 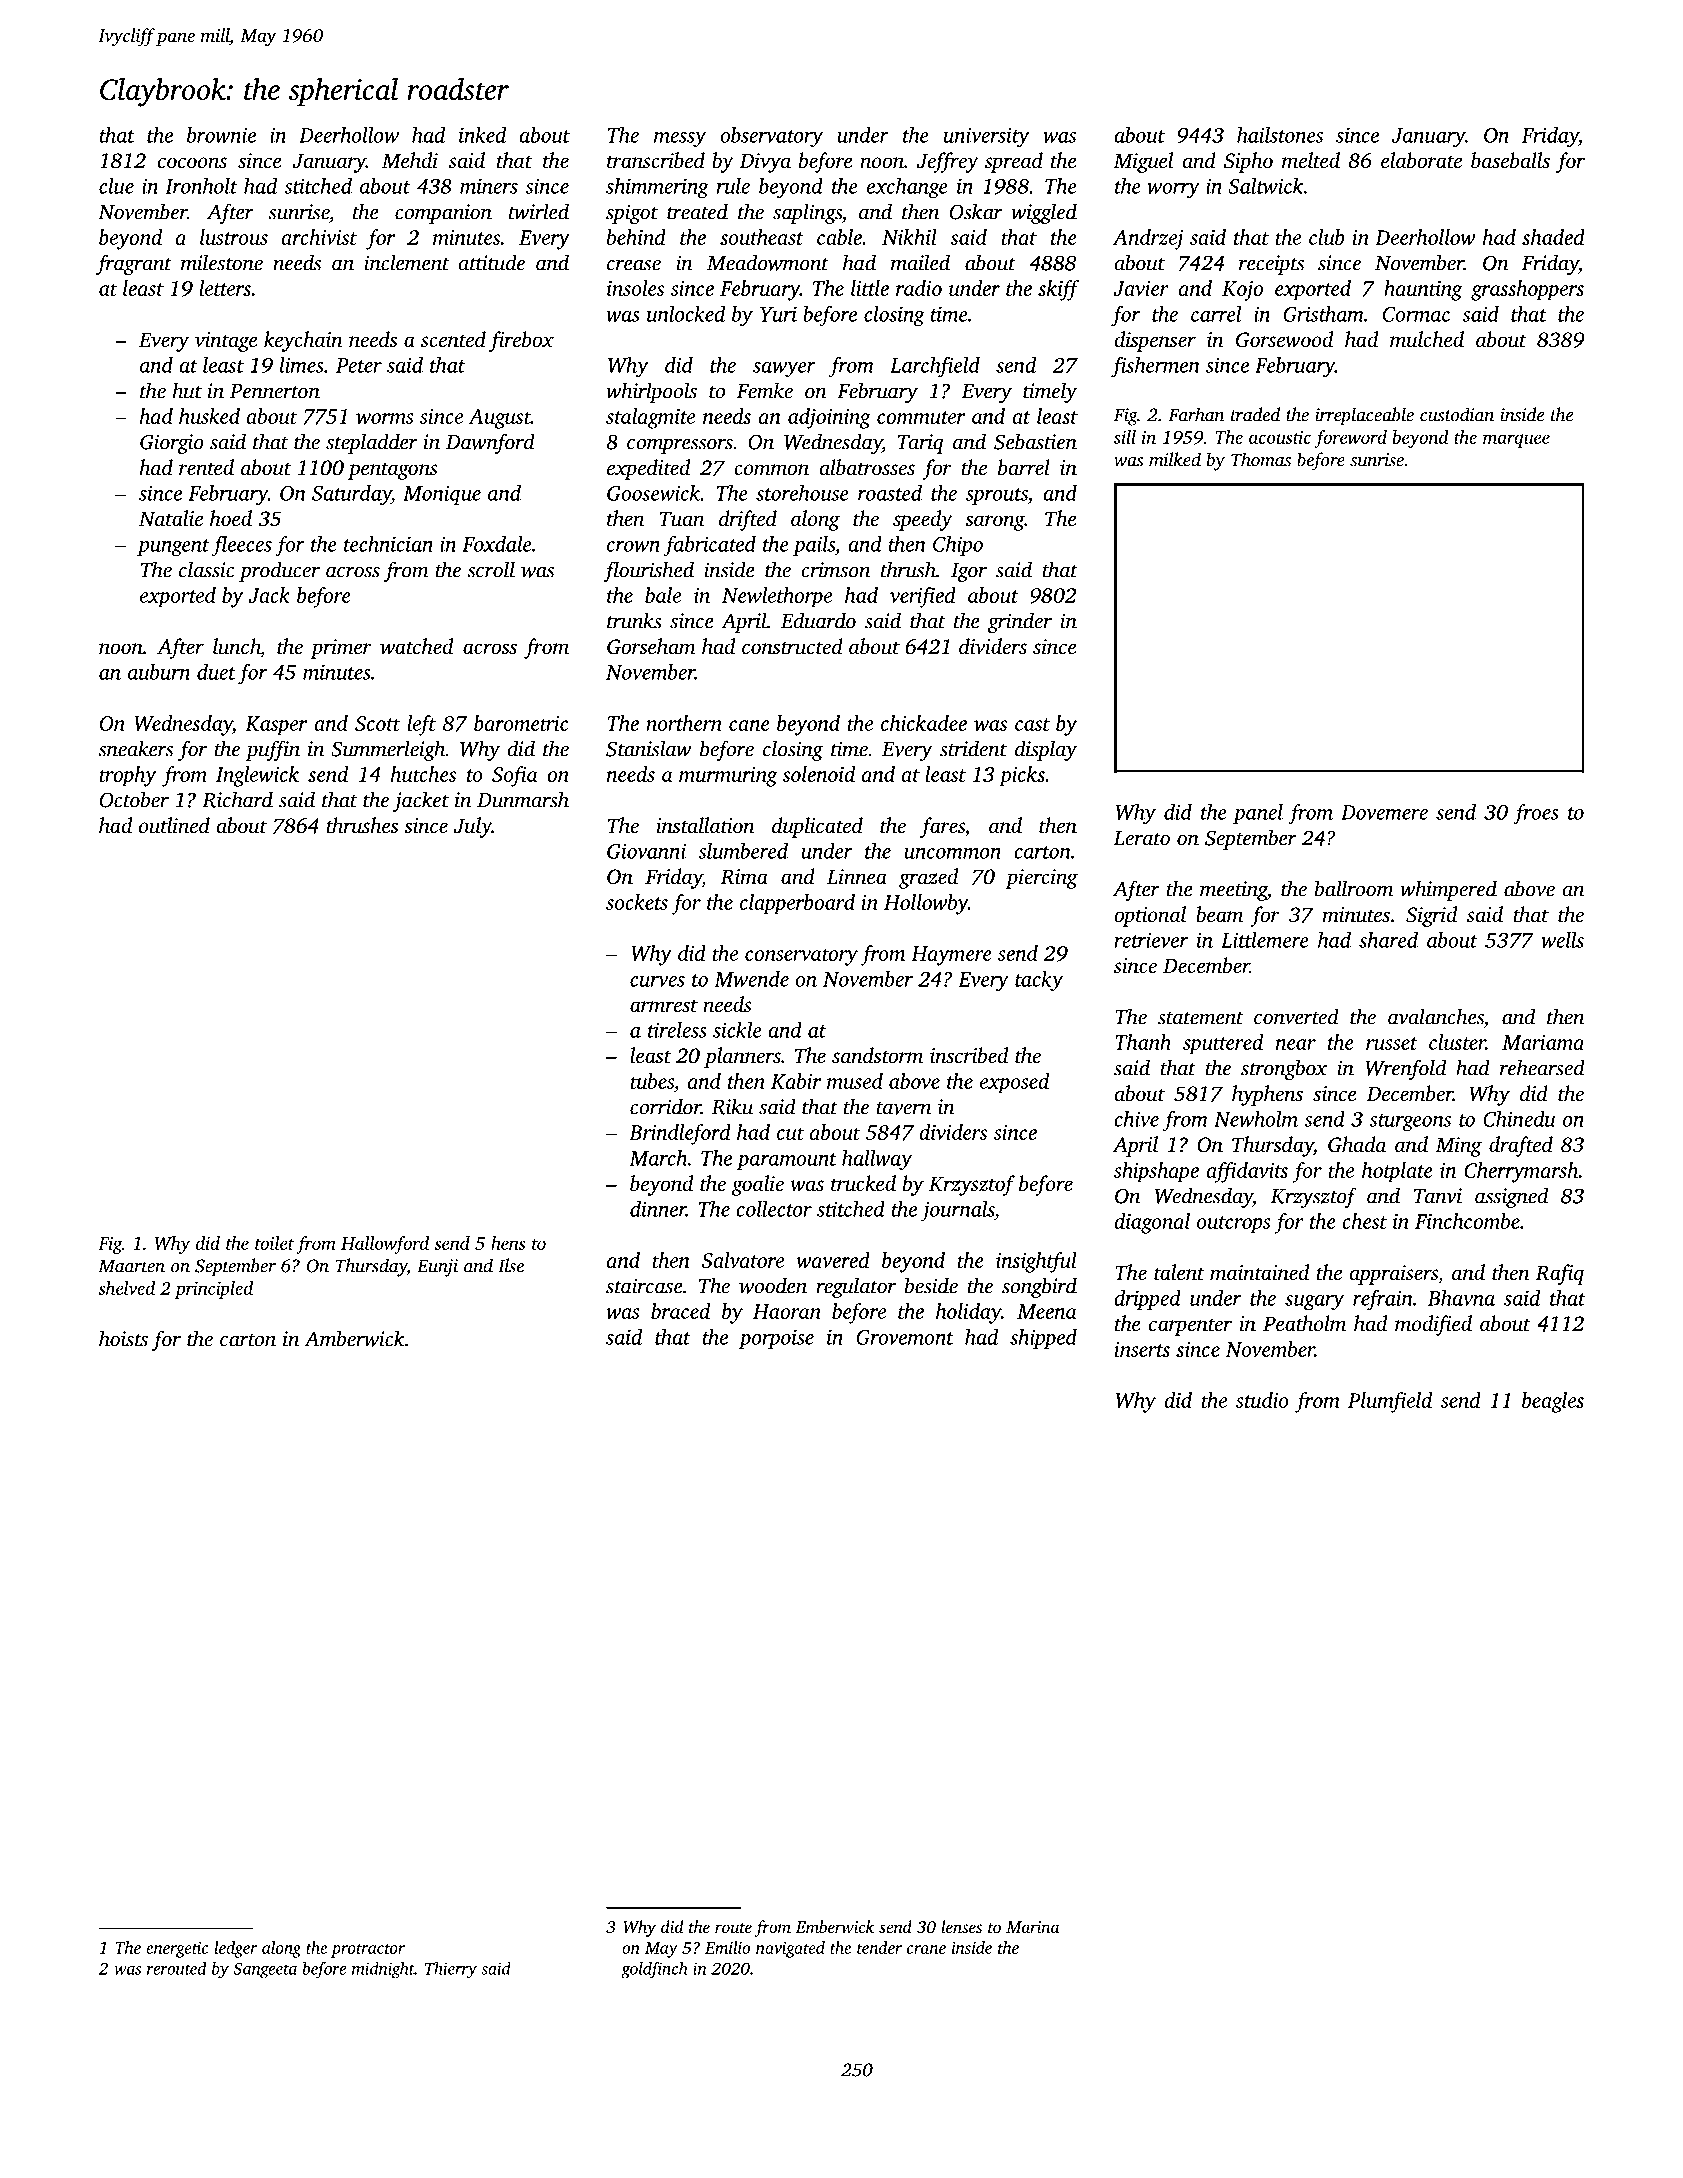 What do you see at coordinates (235, 1949) in the document?
I see `ledger` at bounding box center [235, 1949].
